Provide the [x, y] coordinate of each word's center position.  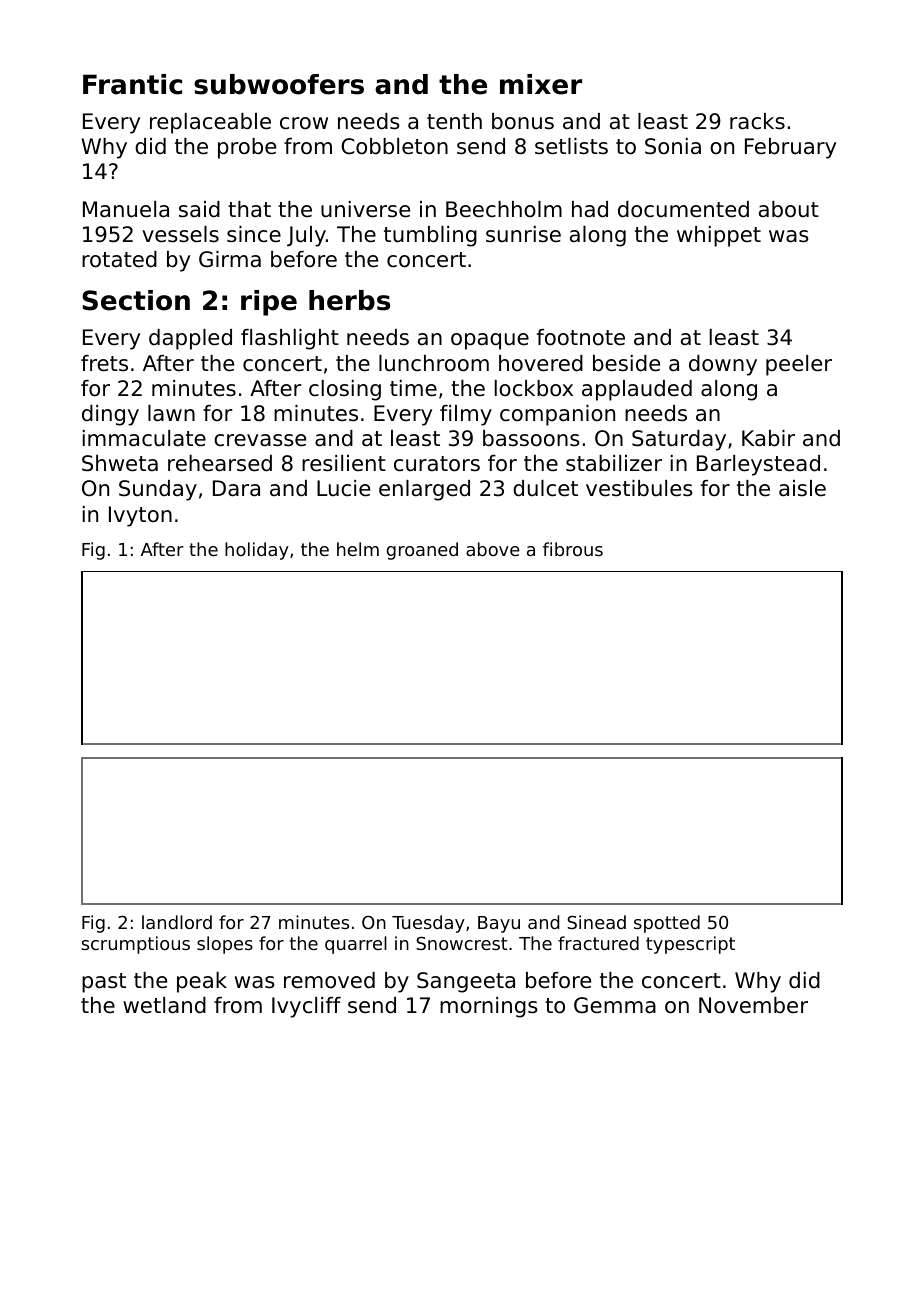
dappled [190, 339]
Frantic [132, 84]
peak [202, 982]
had [590, 209]
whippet [719, 236]
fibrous [573, 549]
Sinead [596, 922]
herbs [349, 300]
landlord [177, 922]
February [790, 148]
